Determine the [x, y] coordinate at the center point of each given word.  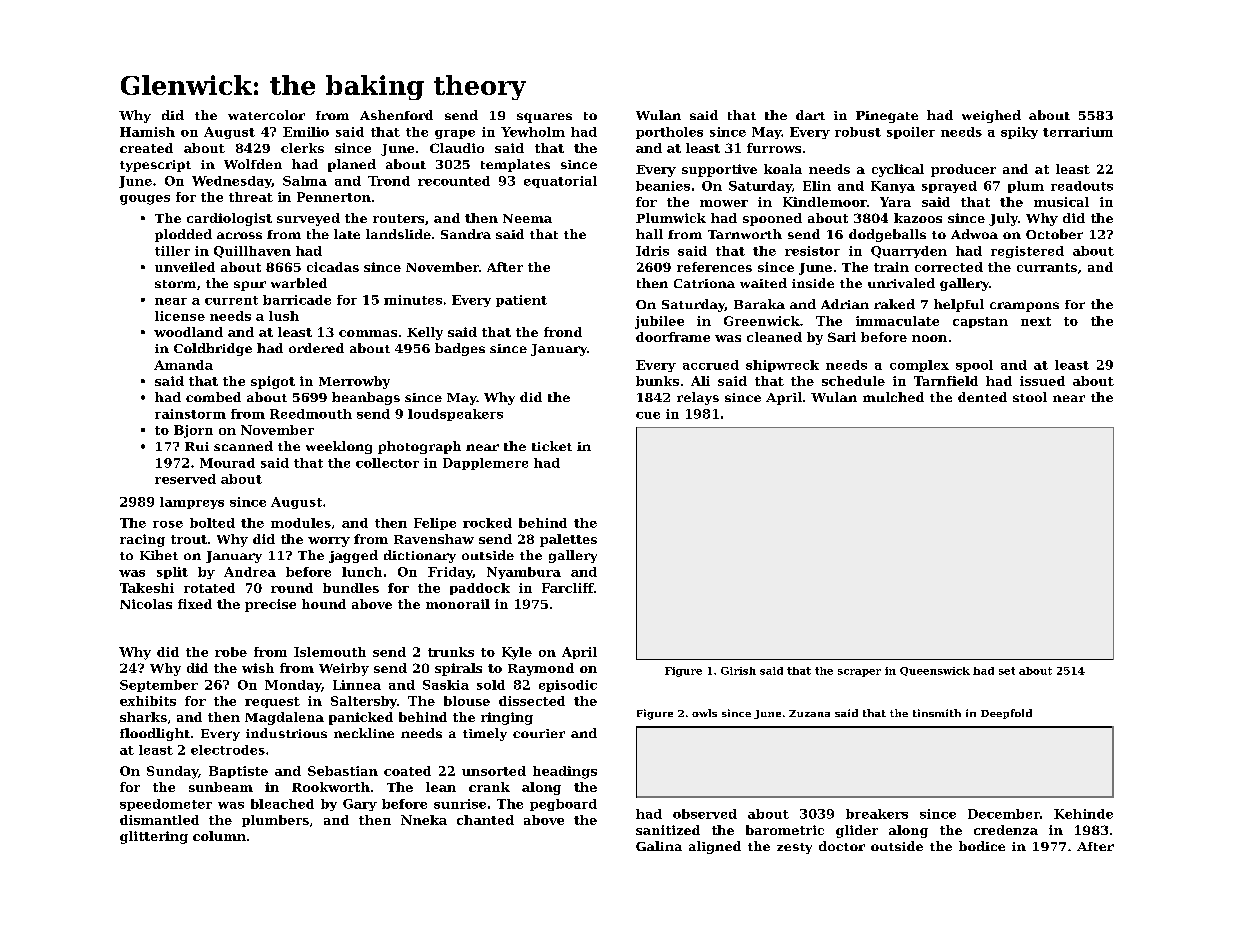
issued [1042, 381]
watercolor [266, 115]
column [219, 836]
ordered [316, 348]
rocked [487, 523]
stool [1030, 397]
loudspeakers [455, 415]
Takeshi [147, 588]
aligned [715, 847]
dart [810, 115]
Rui [197, 446]
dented [982, 397]
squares [544, 118]
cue [648, 415]
